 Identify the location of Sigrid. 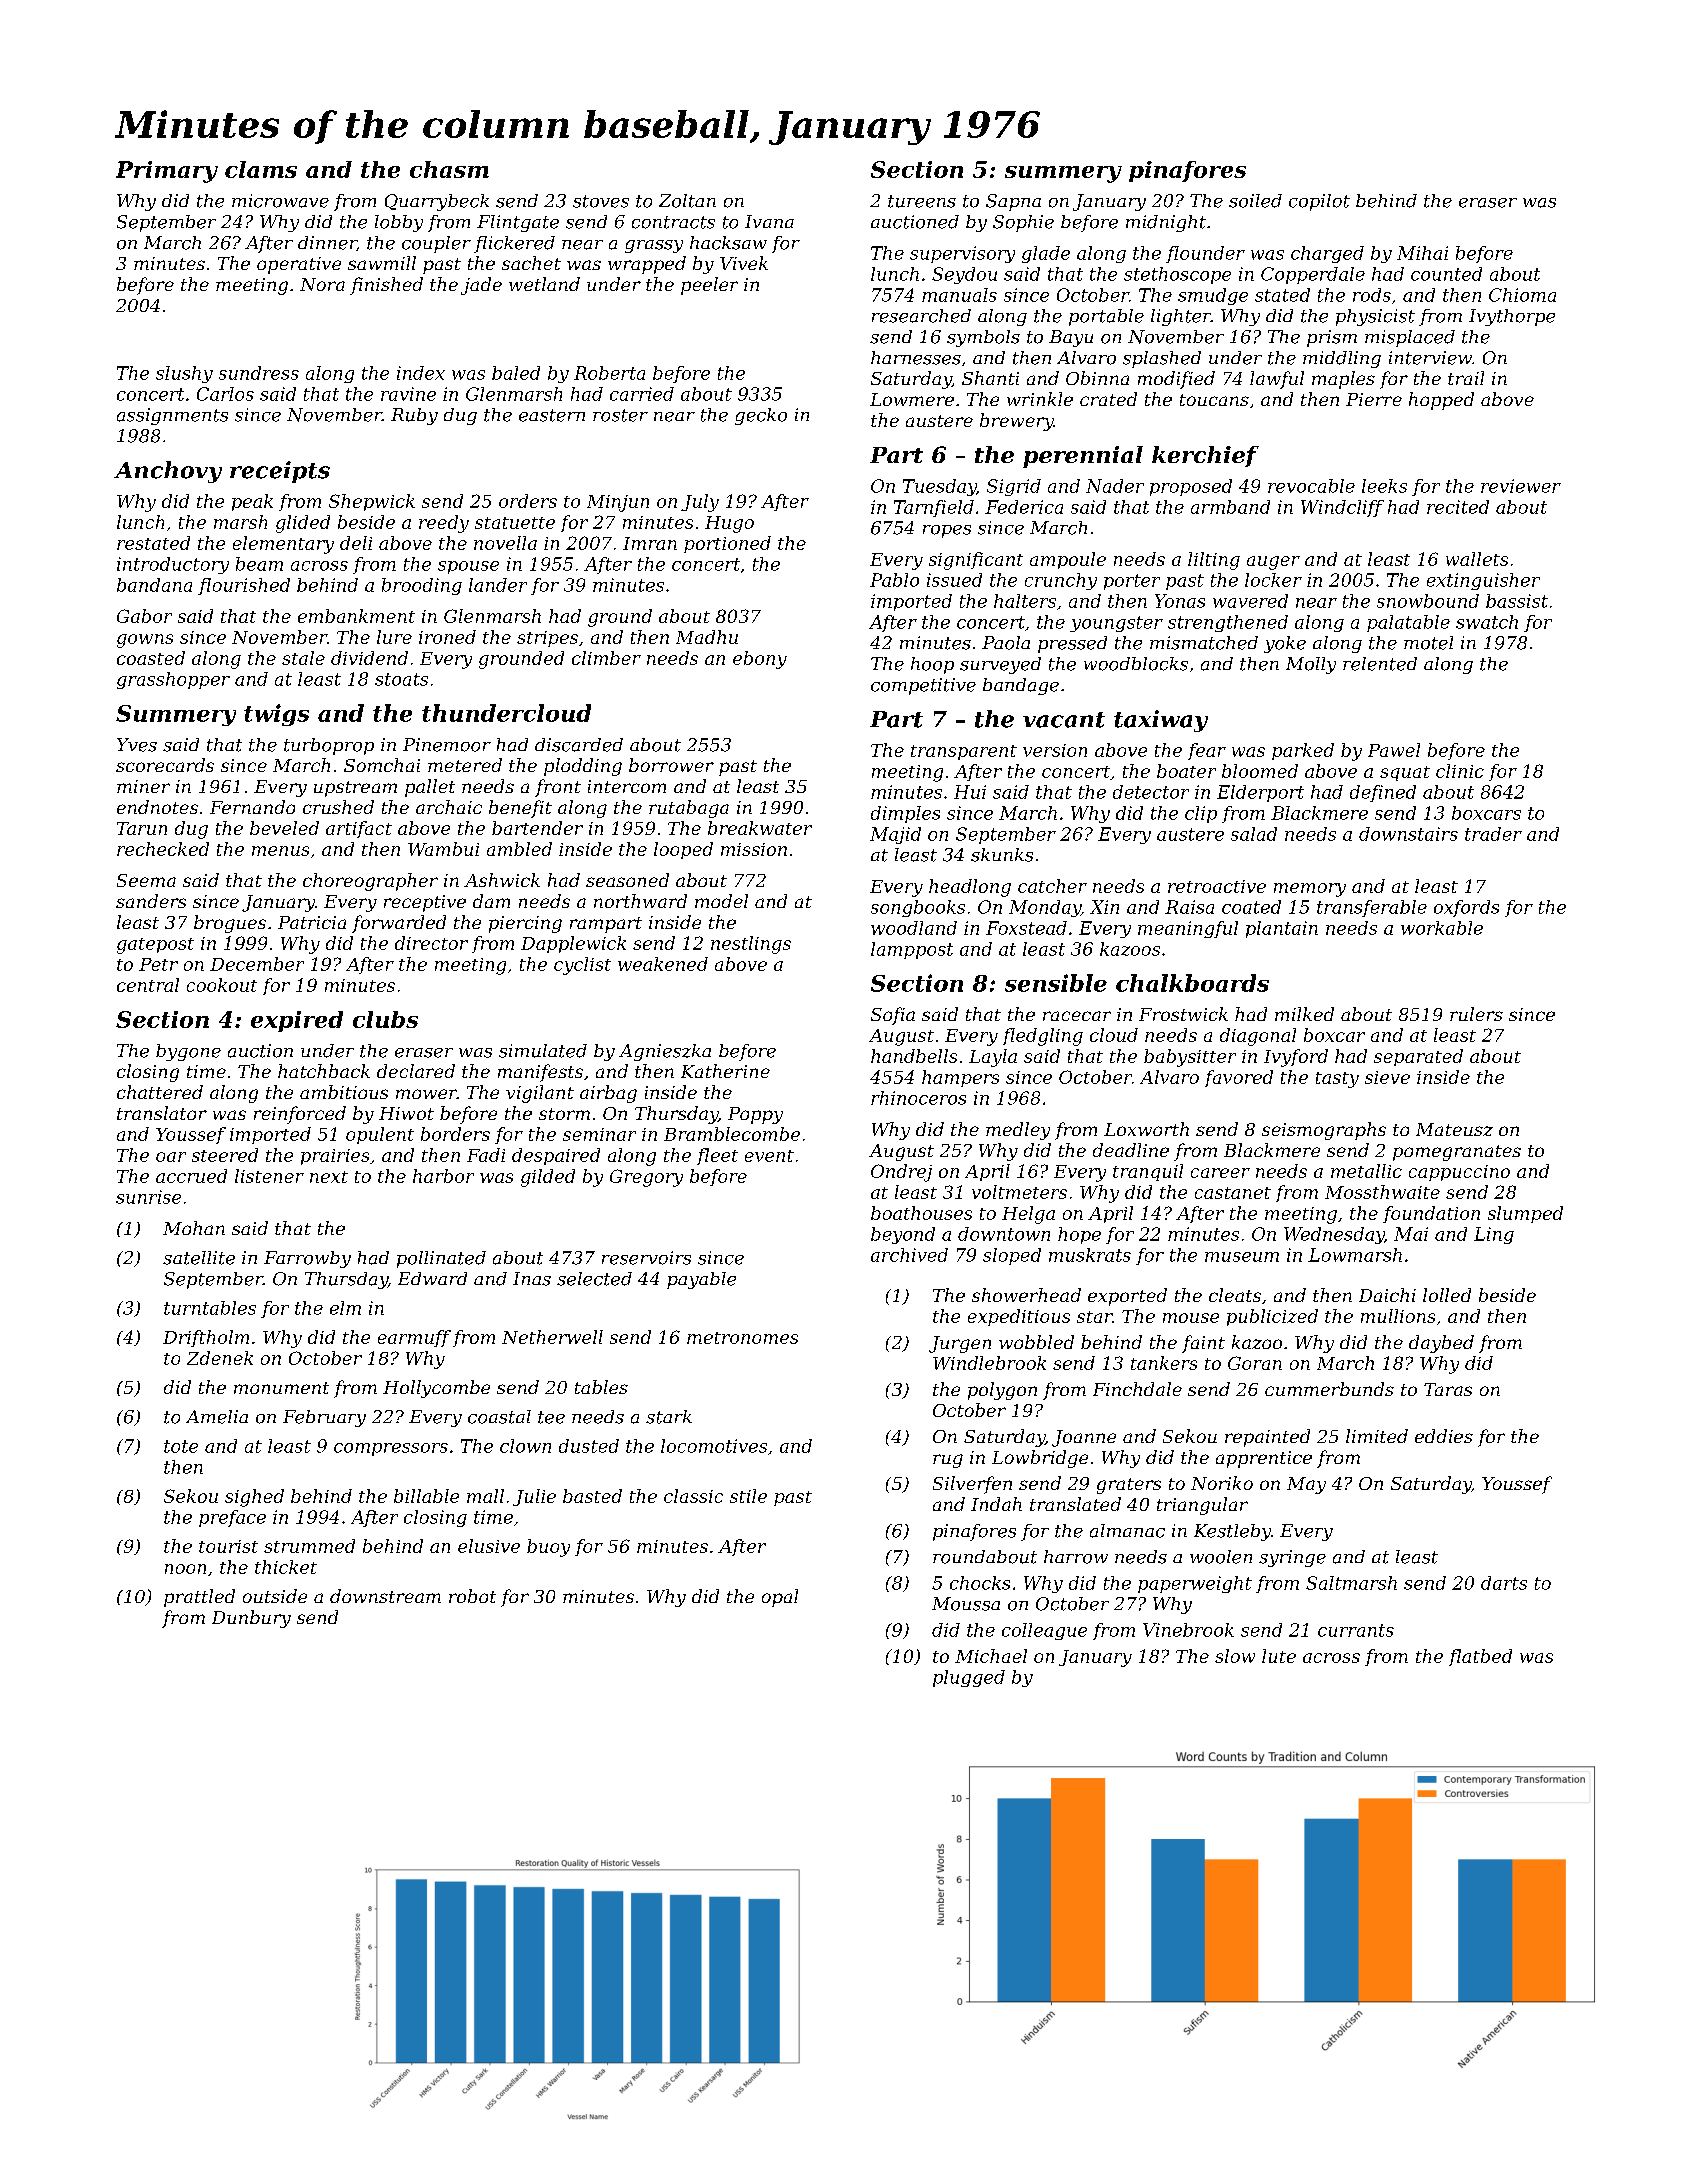
(1014, 487).
